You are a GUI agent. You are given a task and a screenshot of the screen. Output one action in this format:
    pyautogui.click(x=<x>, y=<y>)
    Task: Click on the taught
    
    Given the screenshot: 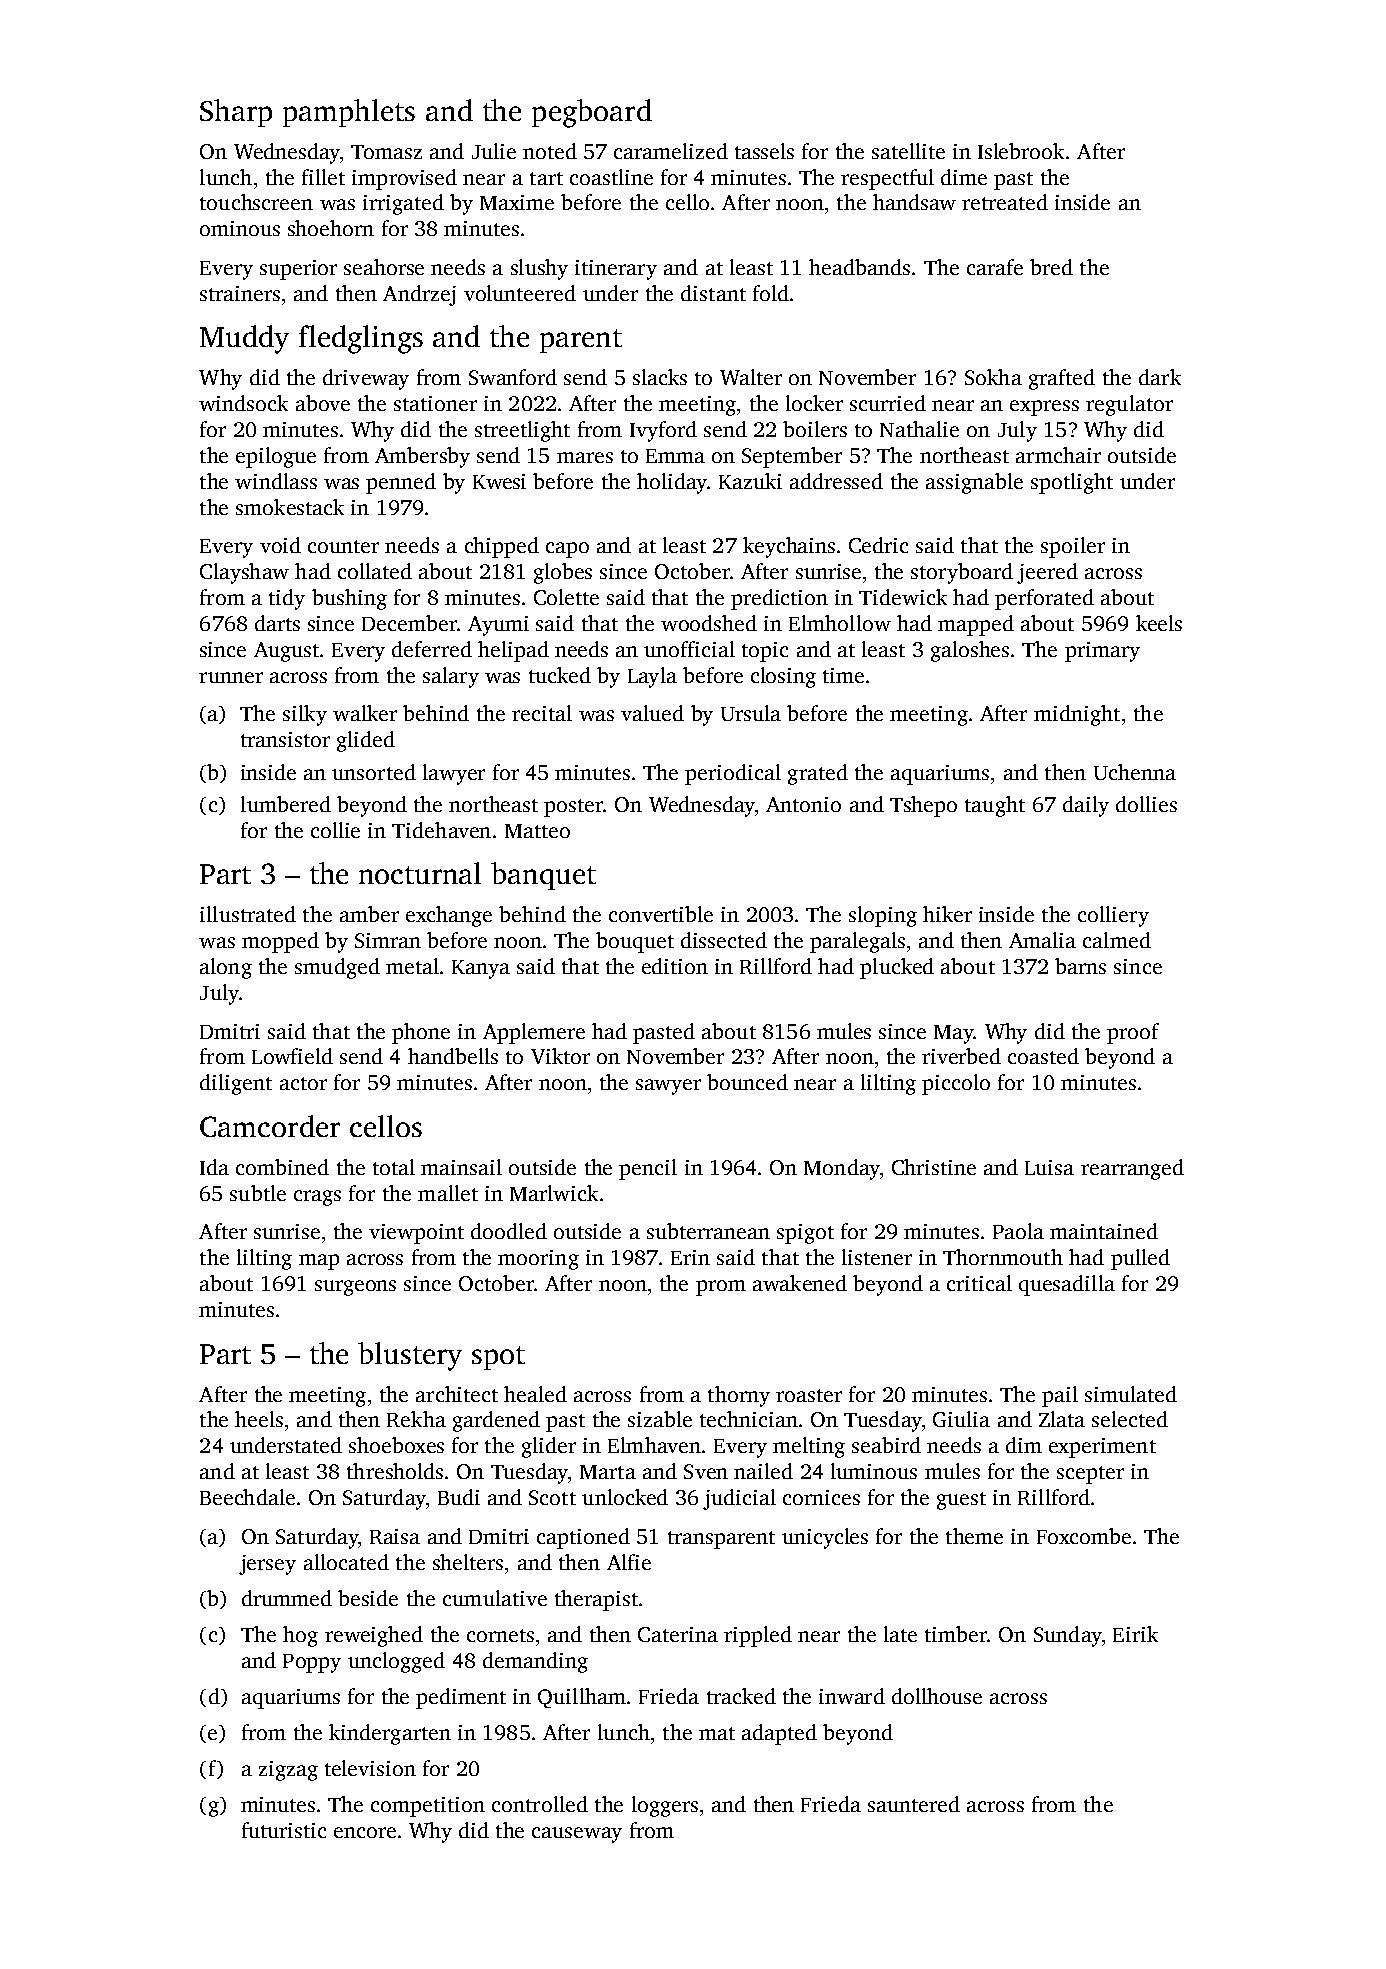 What is the action you would take?
    pyautogui.click(x=995, y=806)
